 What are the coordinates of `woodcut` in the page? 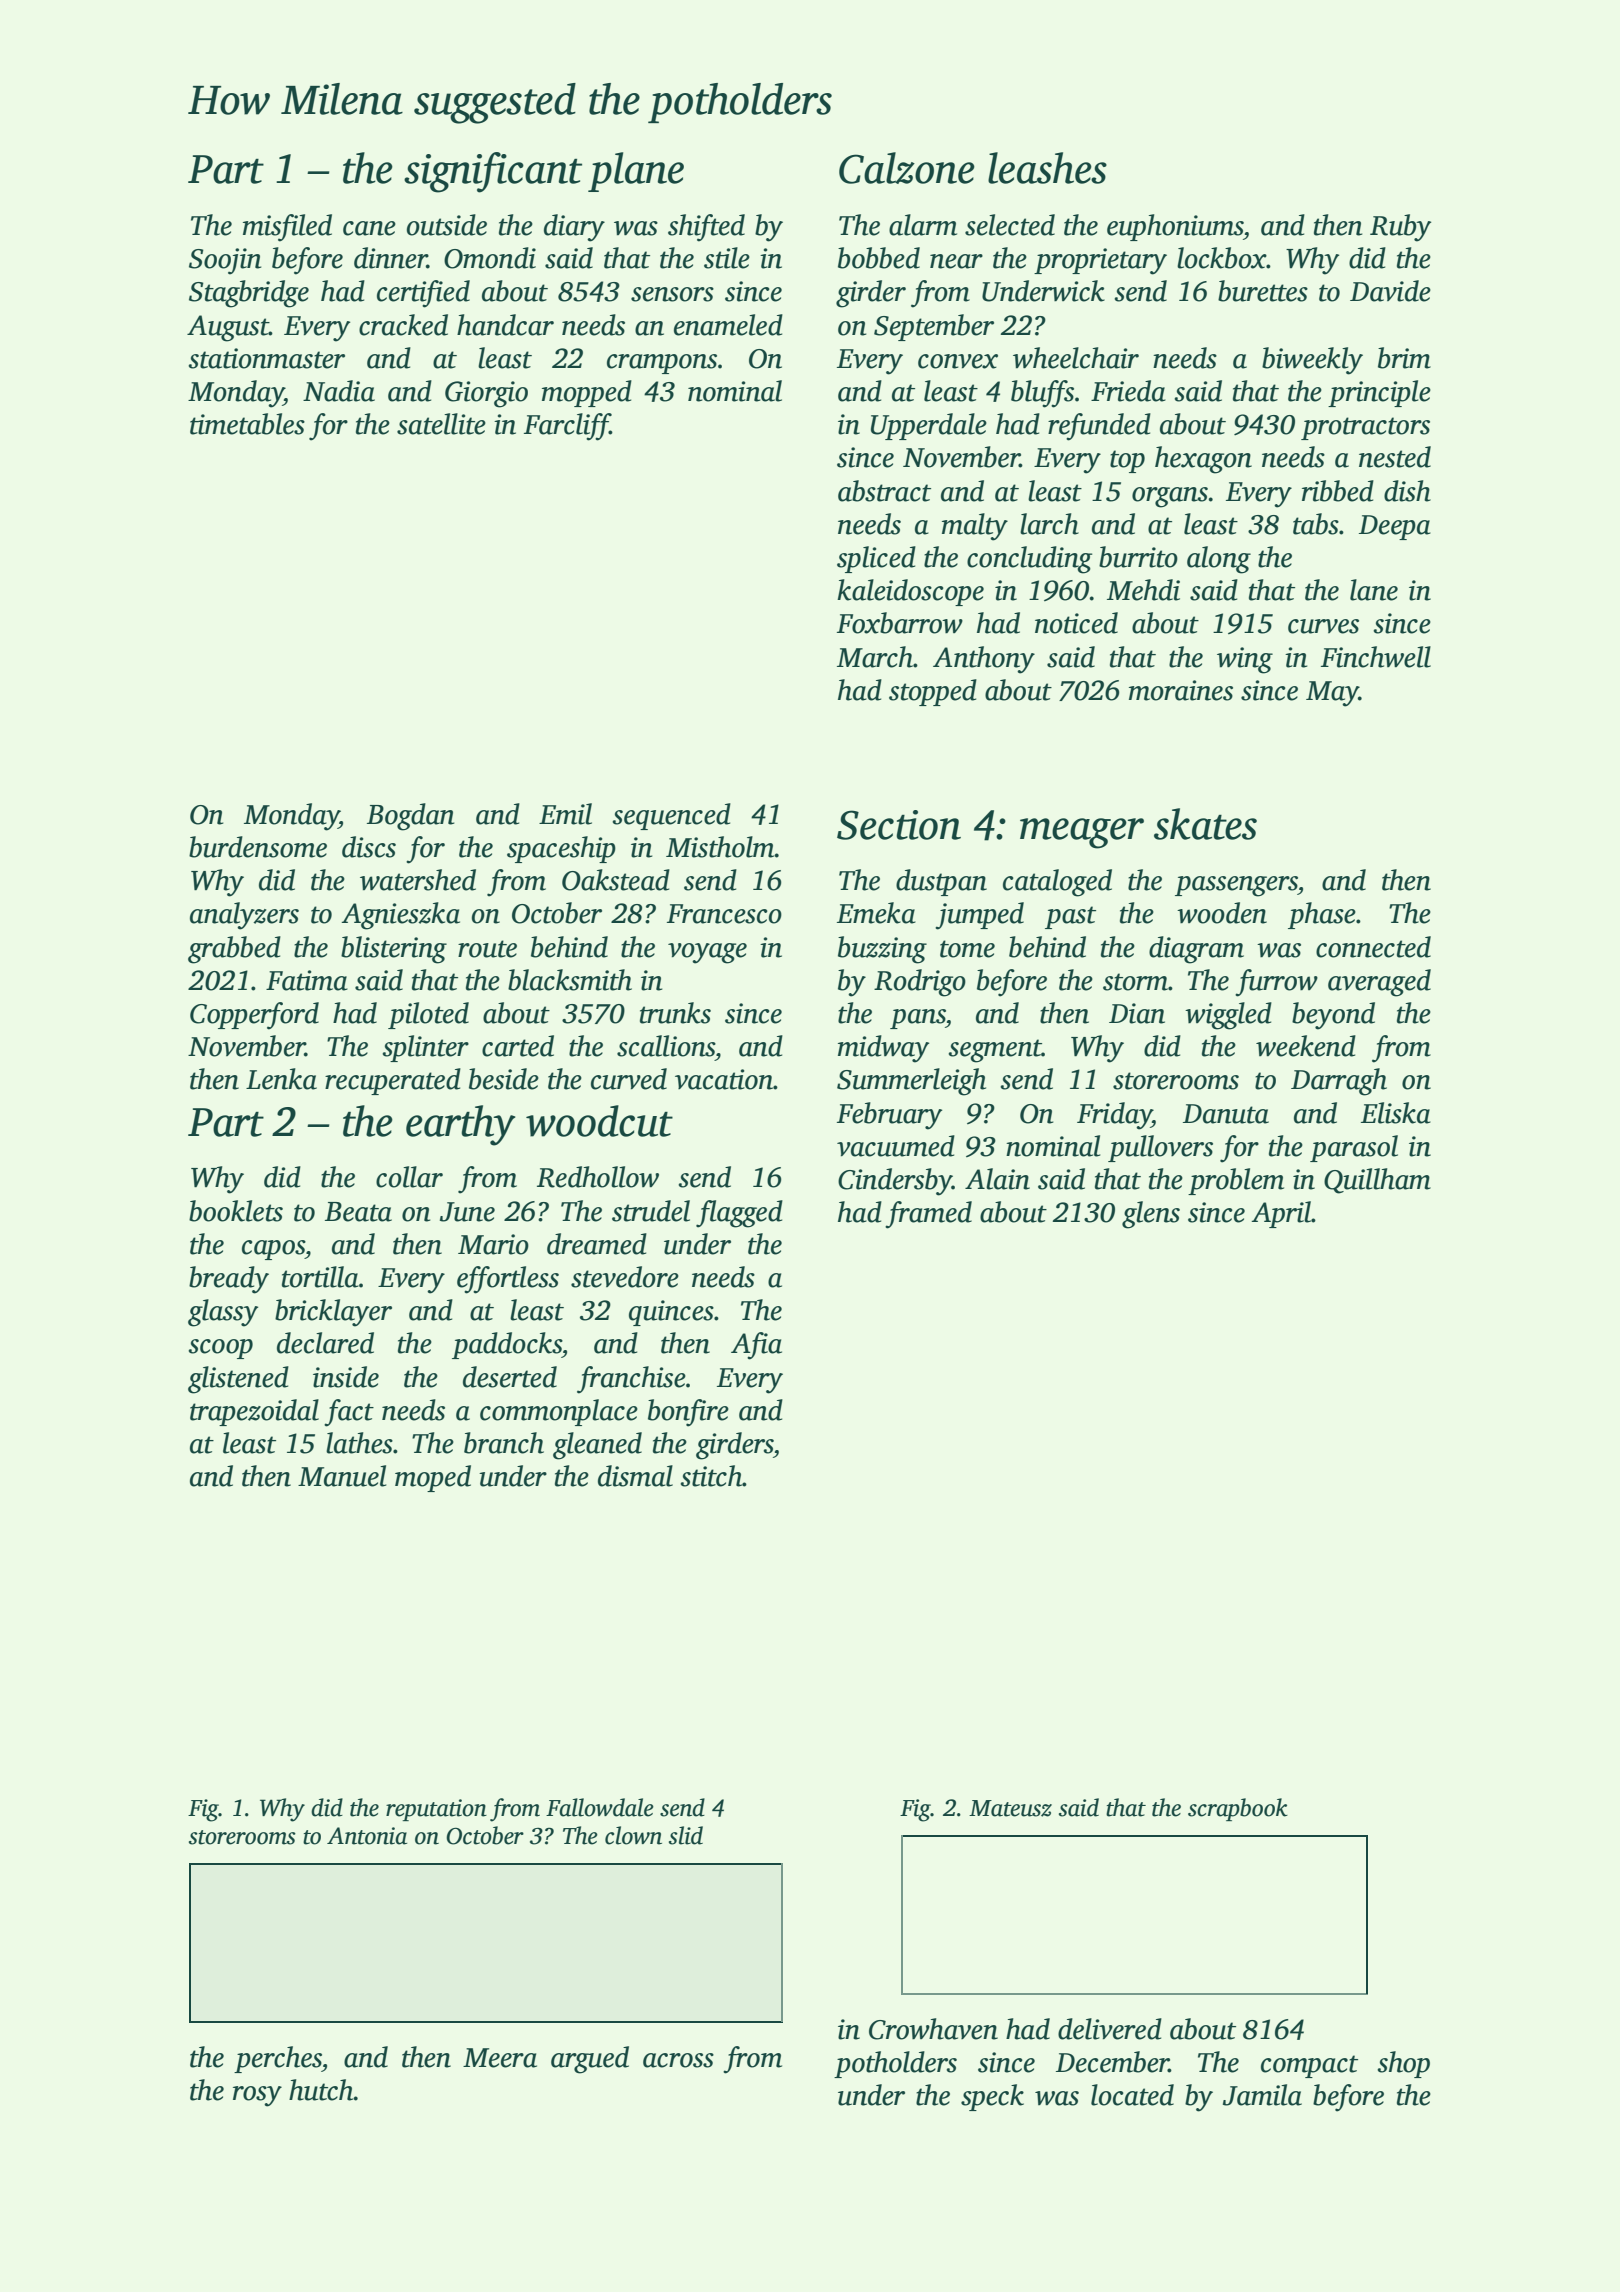 It's located at (599, 1121).
